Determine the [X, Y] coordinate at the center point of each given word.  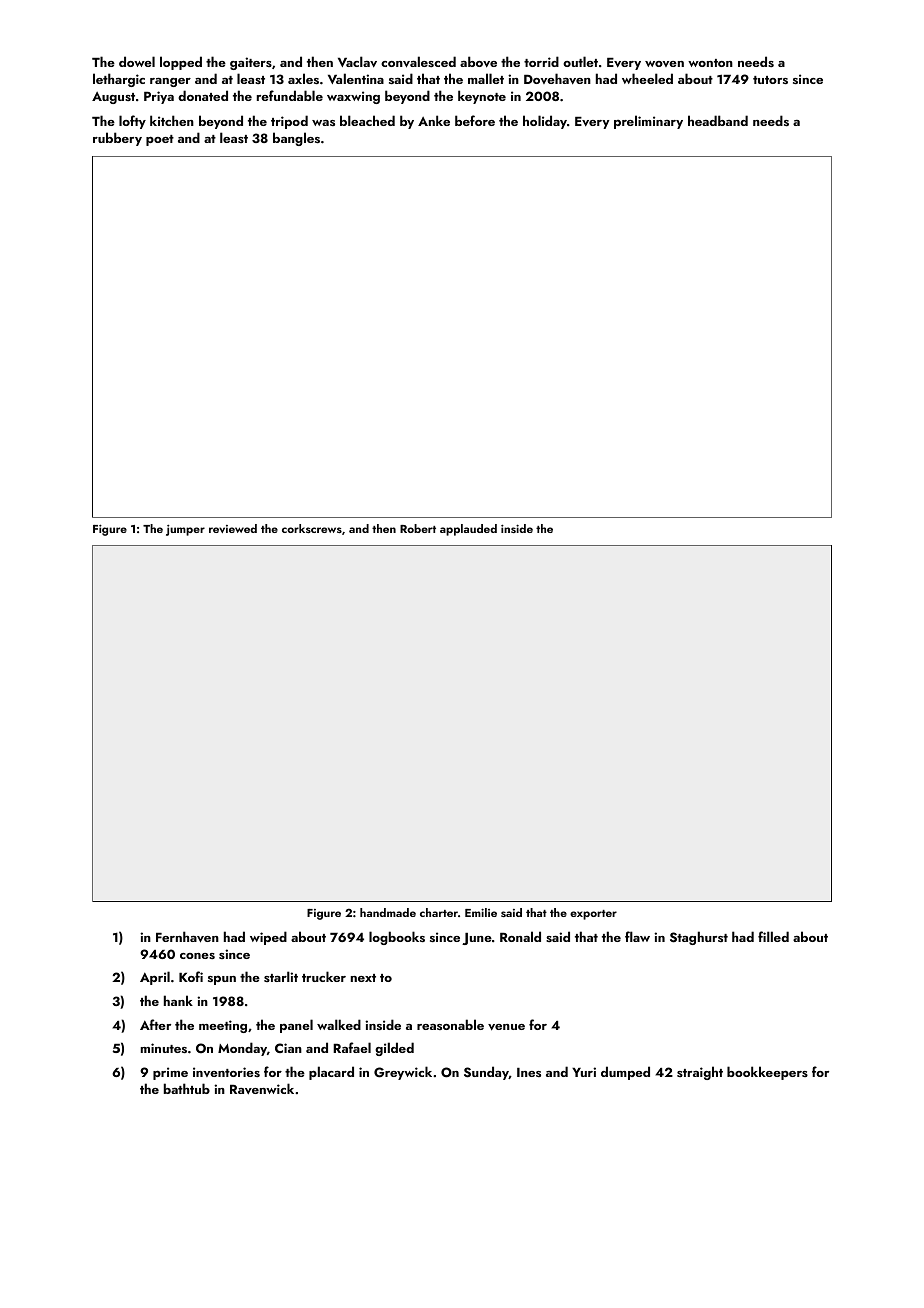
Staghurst [699, 938]
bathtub [187, 1088]
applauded [468, 530]
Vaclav [357, 62]
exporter [593, 915]
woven [664, 64]
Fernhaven [187, 937]
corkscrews [312, 528]
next [363, 978]
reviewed [233, 528]
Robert [418, 528]
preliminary [648, 122]
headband [718, 120]
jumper [185, 530]
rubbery [117, 139]
